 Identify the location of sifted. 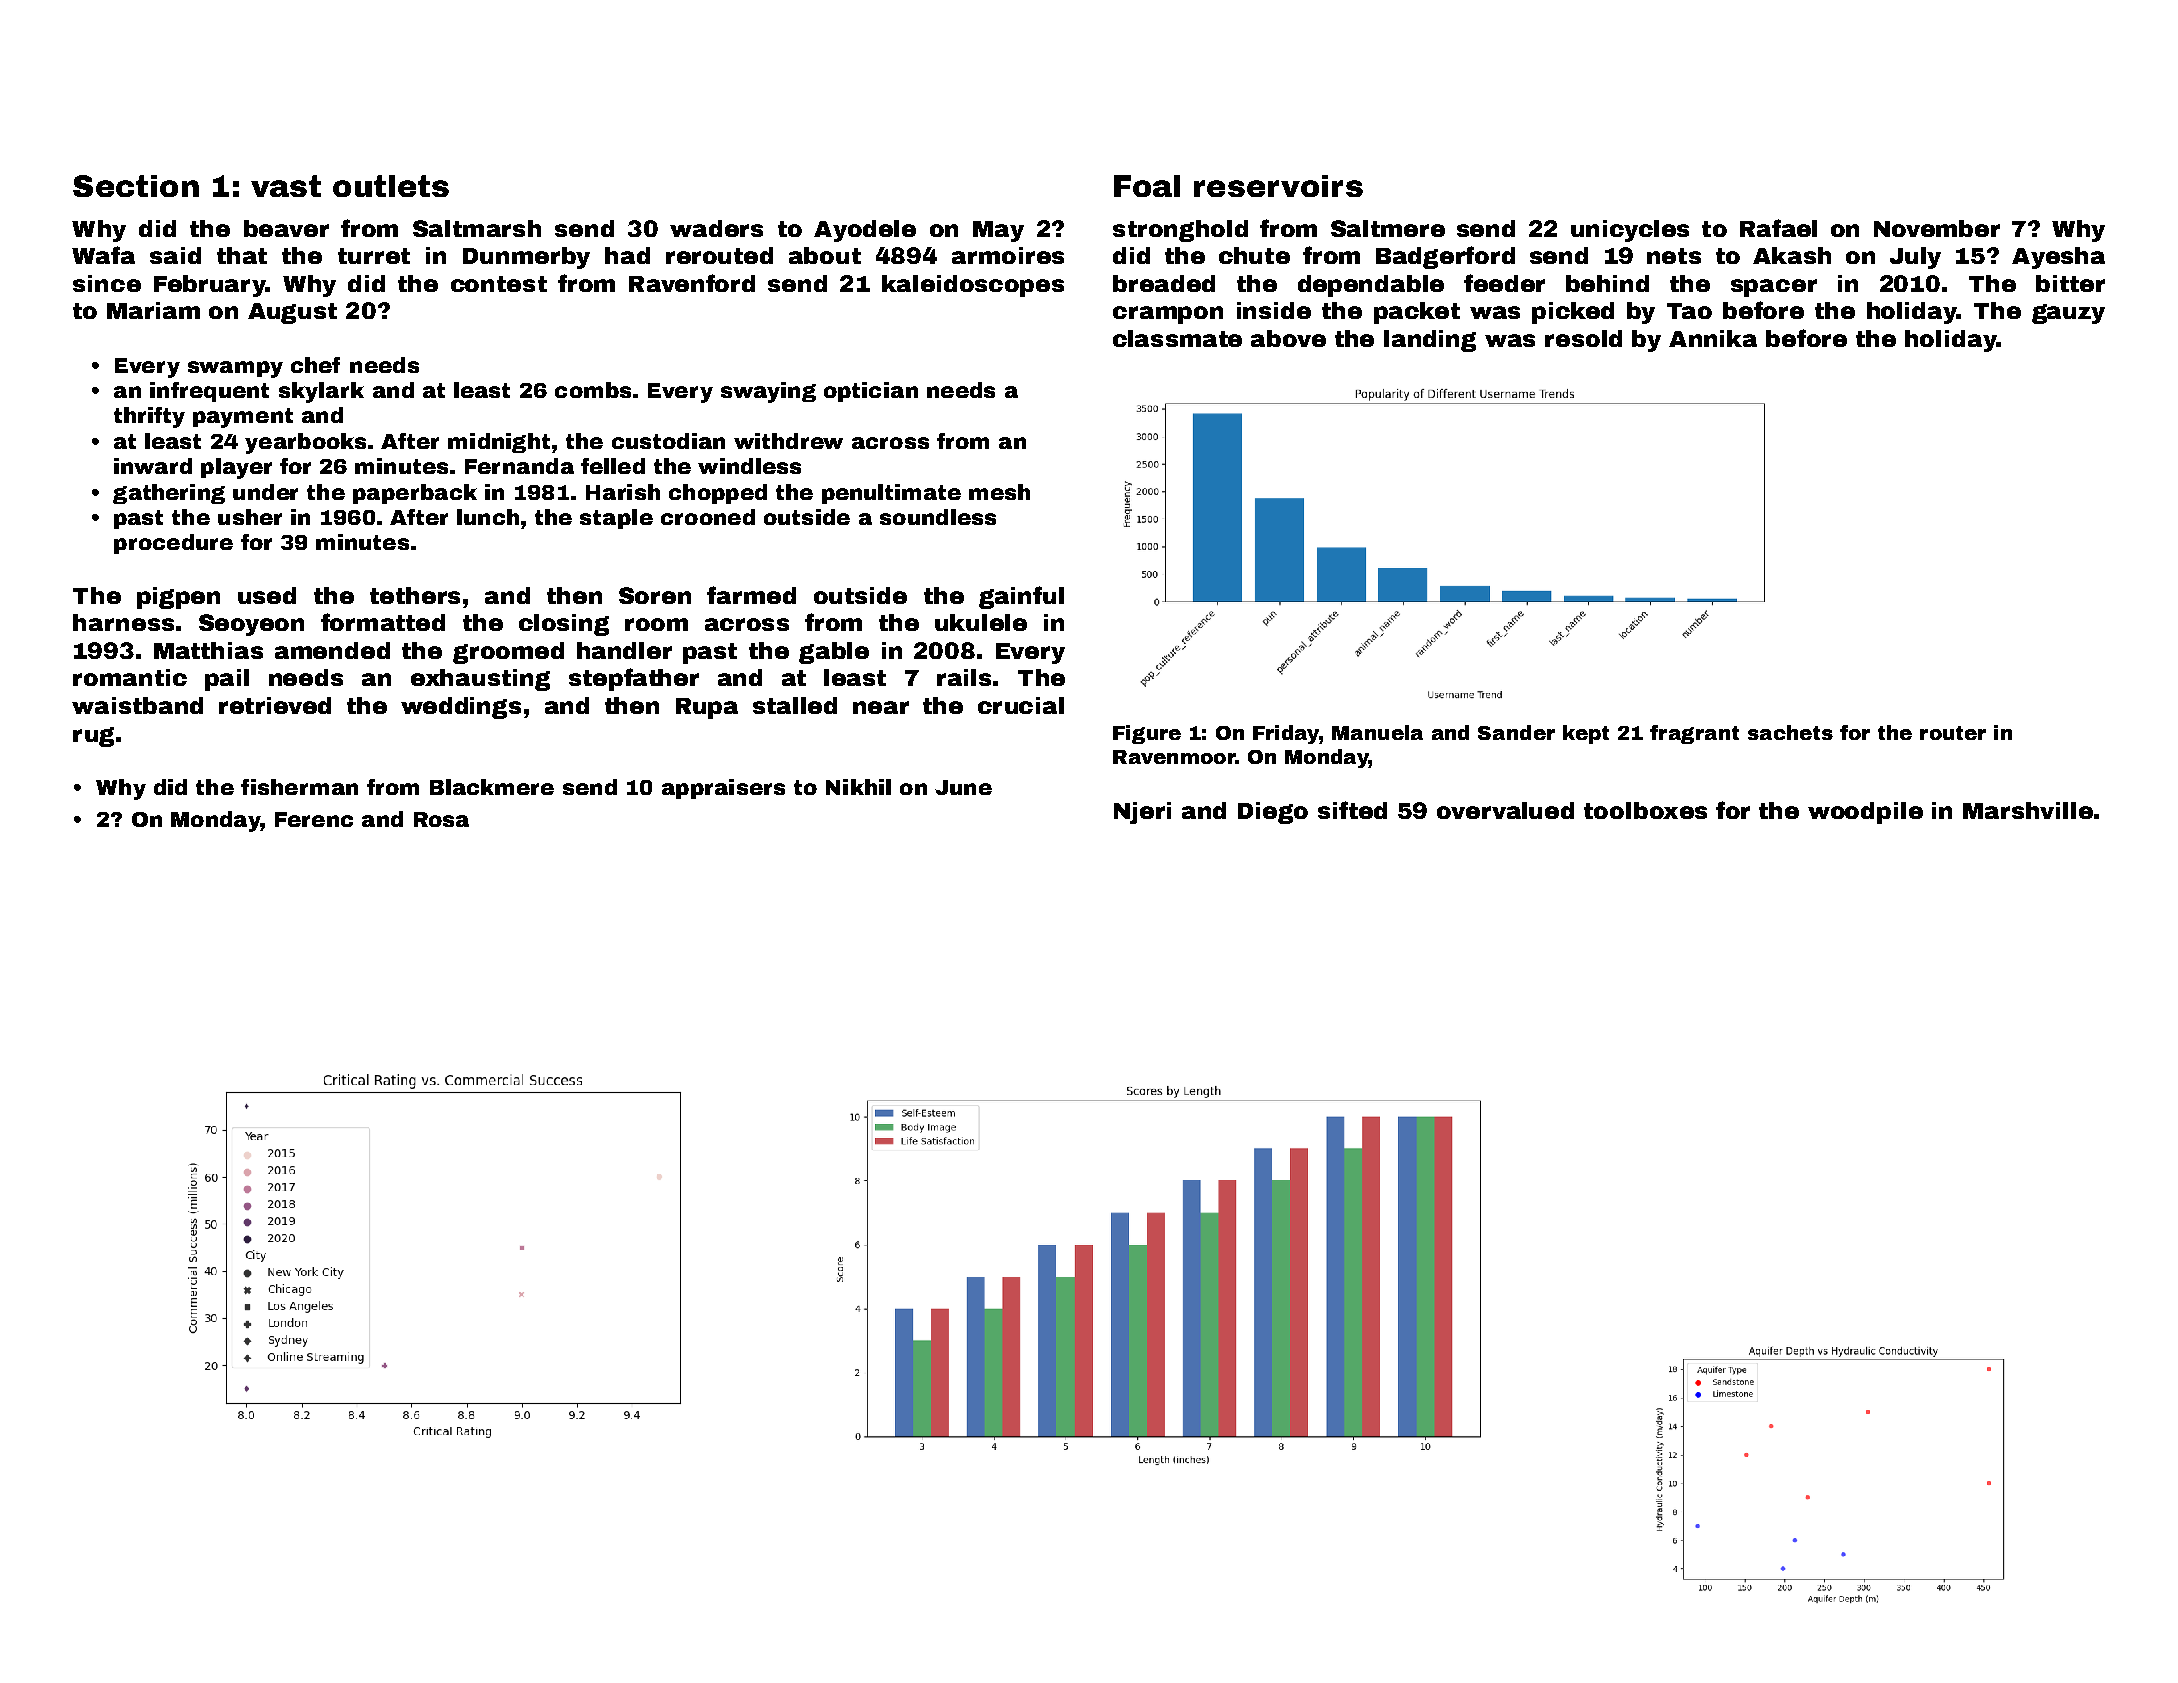
(1352, 810).
